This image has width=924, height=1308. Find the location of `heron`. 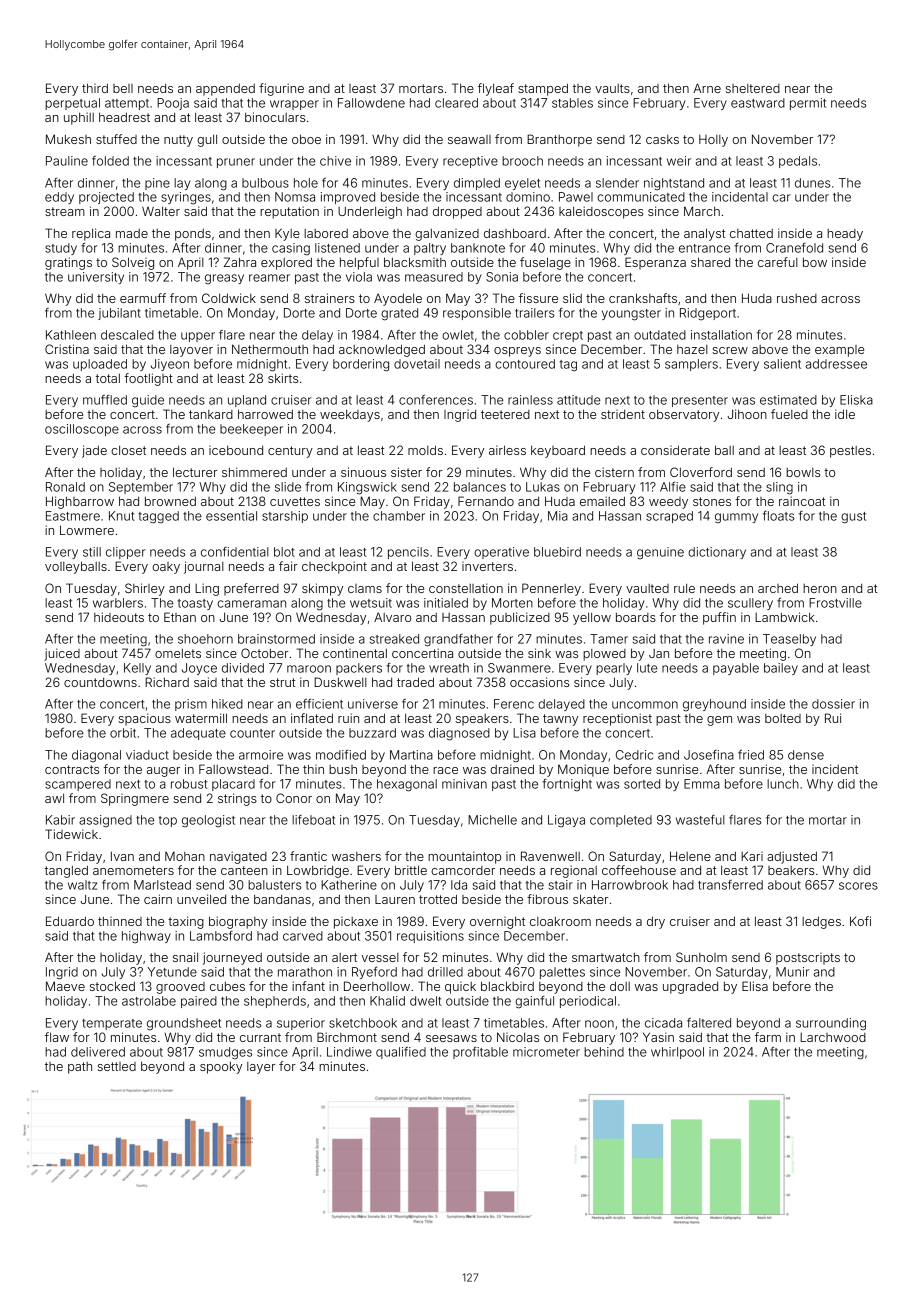

heron is located at coordinates (820, 588).
